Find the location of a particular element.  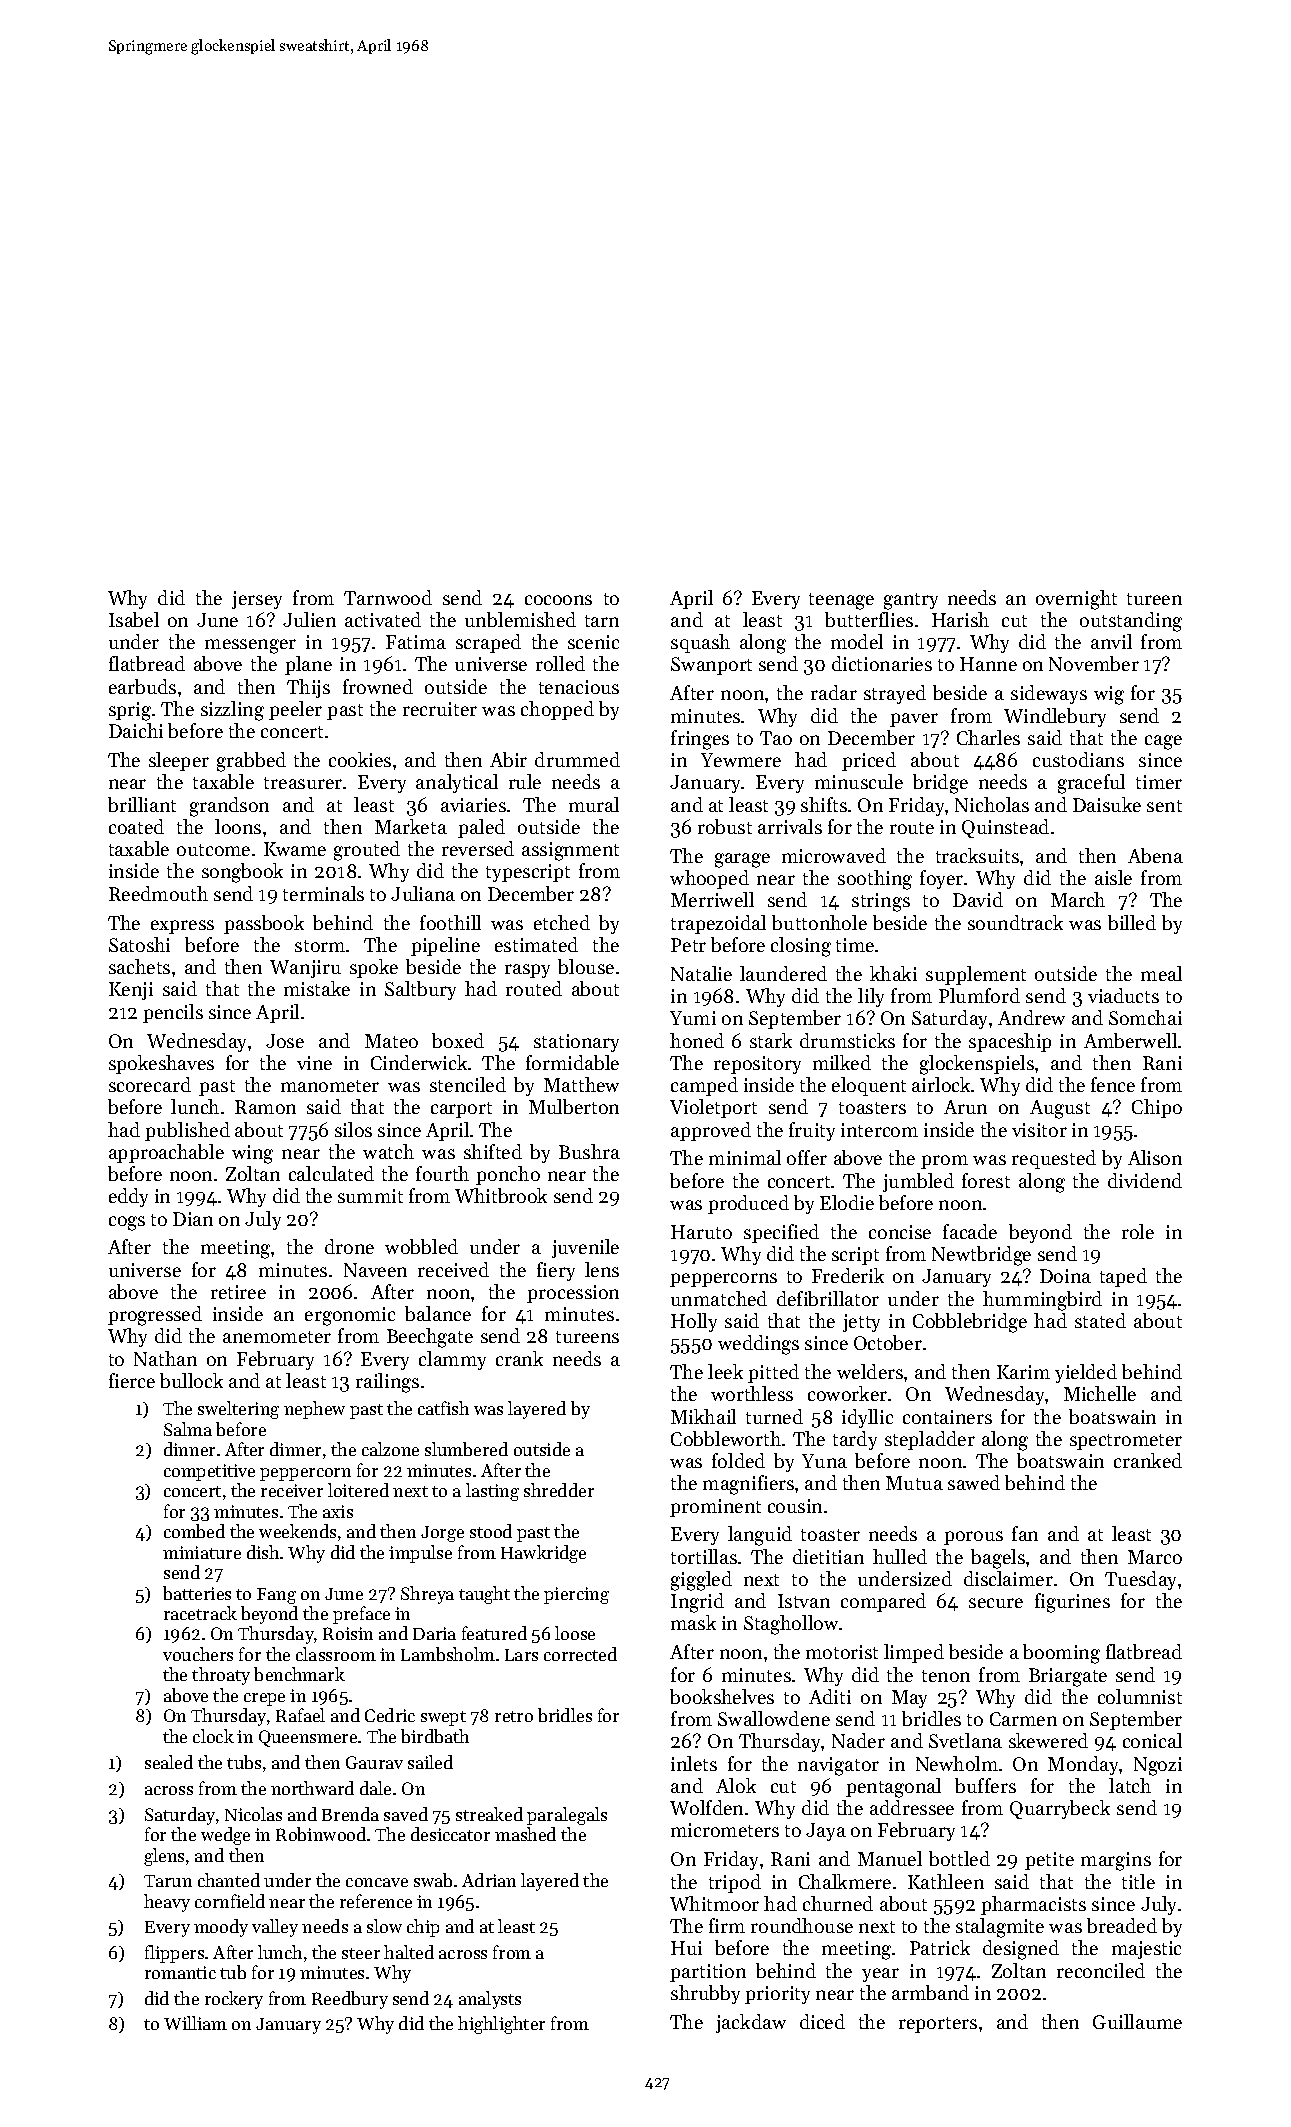

sizzling is located at coordinates (232, 711).
